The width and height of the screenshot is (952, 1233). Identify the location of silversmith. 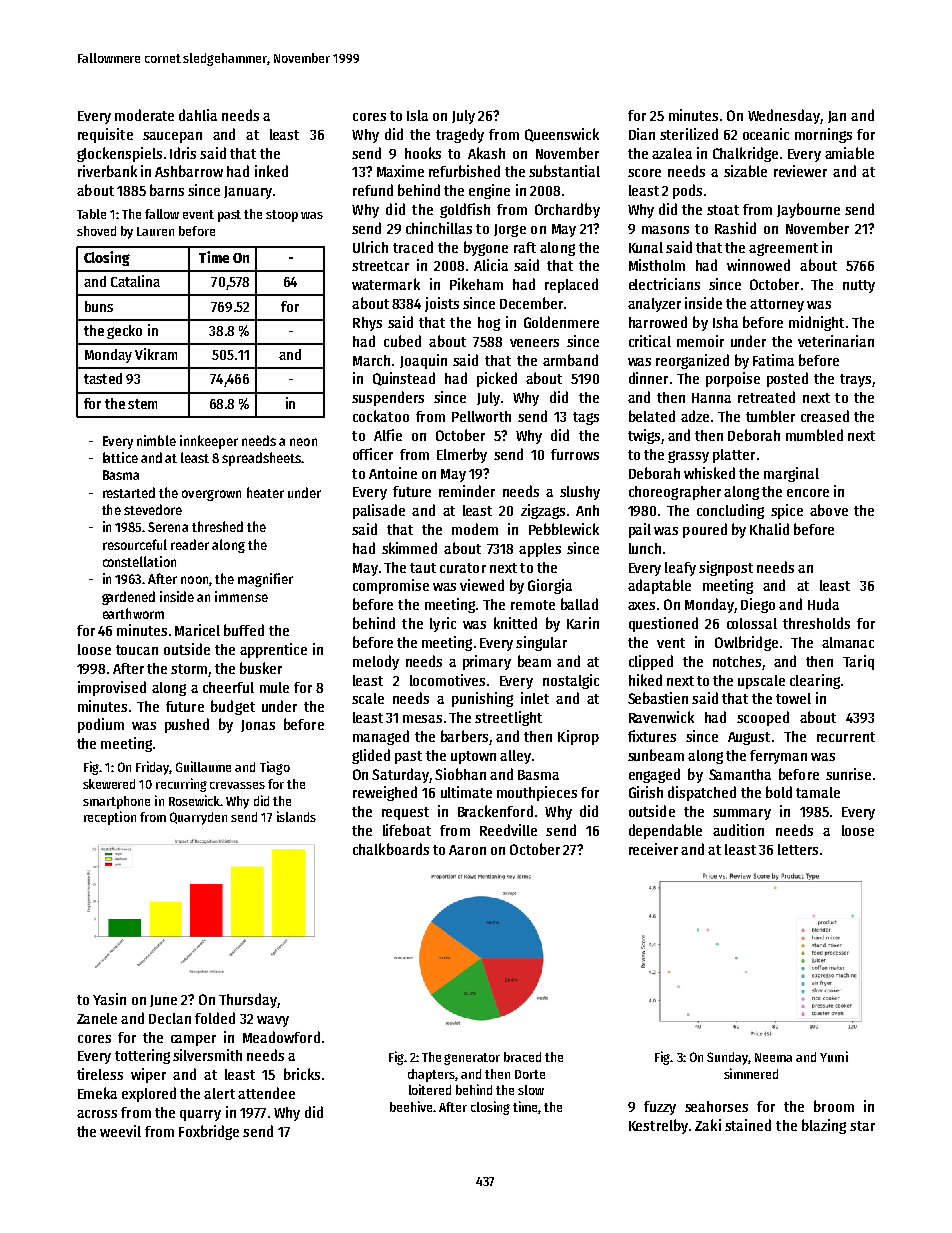
(207, 1055).
